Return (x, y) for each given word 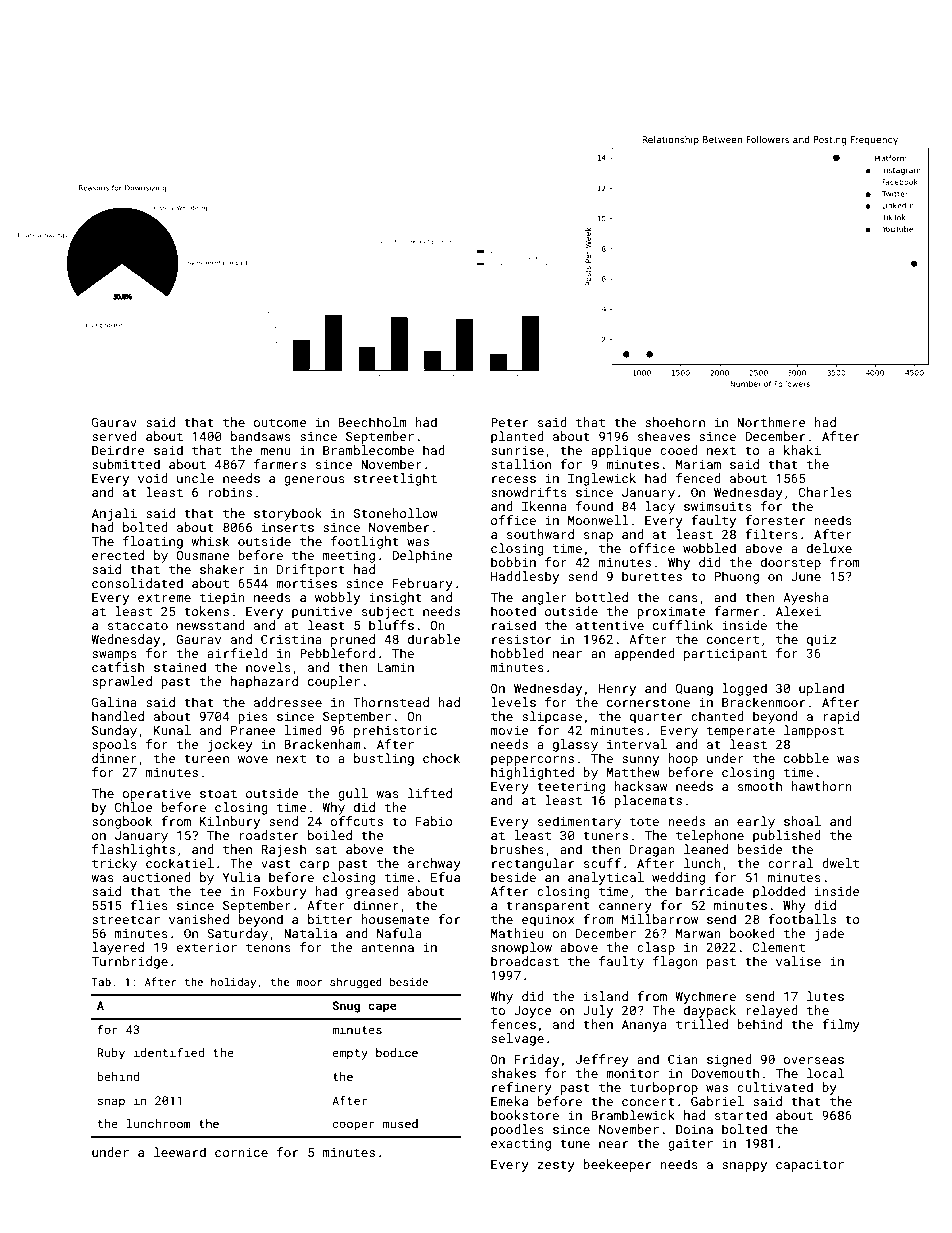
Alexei (798, 611)
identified (169, 1052)
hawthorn (821, 786)
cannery (625, 908)
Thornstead (391, 702)
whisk (210, 541)
